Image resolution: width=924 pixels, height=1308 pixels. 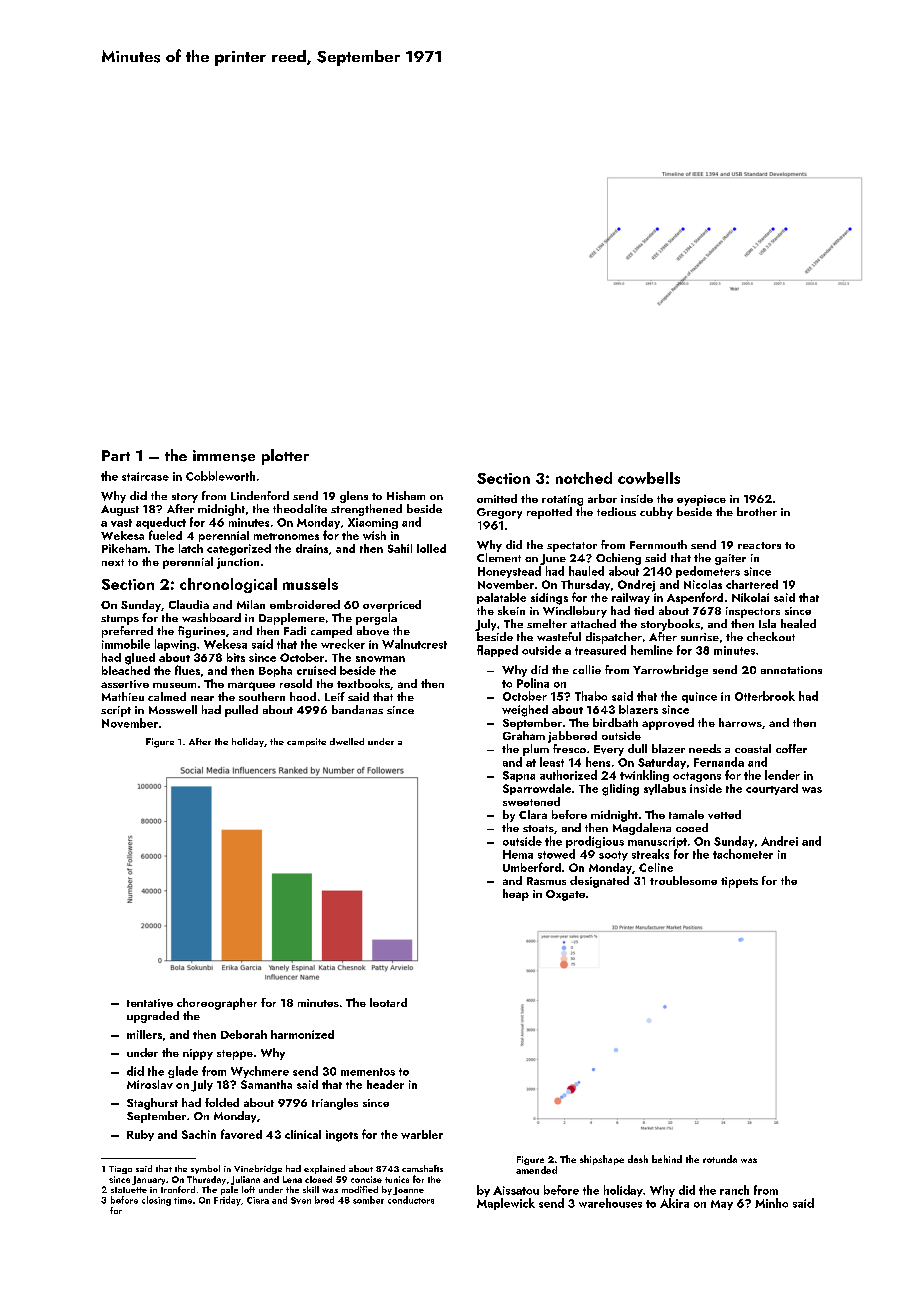 What do you see at coordinates (584, 478) in the page?
I see `notched` at bounding box center [584, 478].
